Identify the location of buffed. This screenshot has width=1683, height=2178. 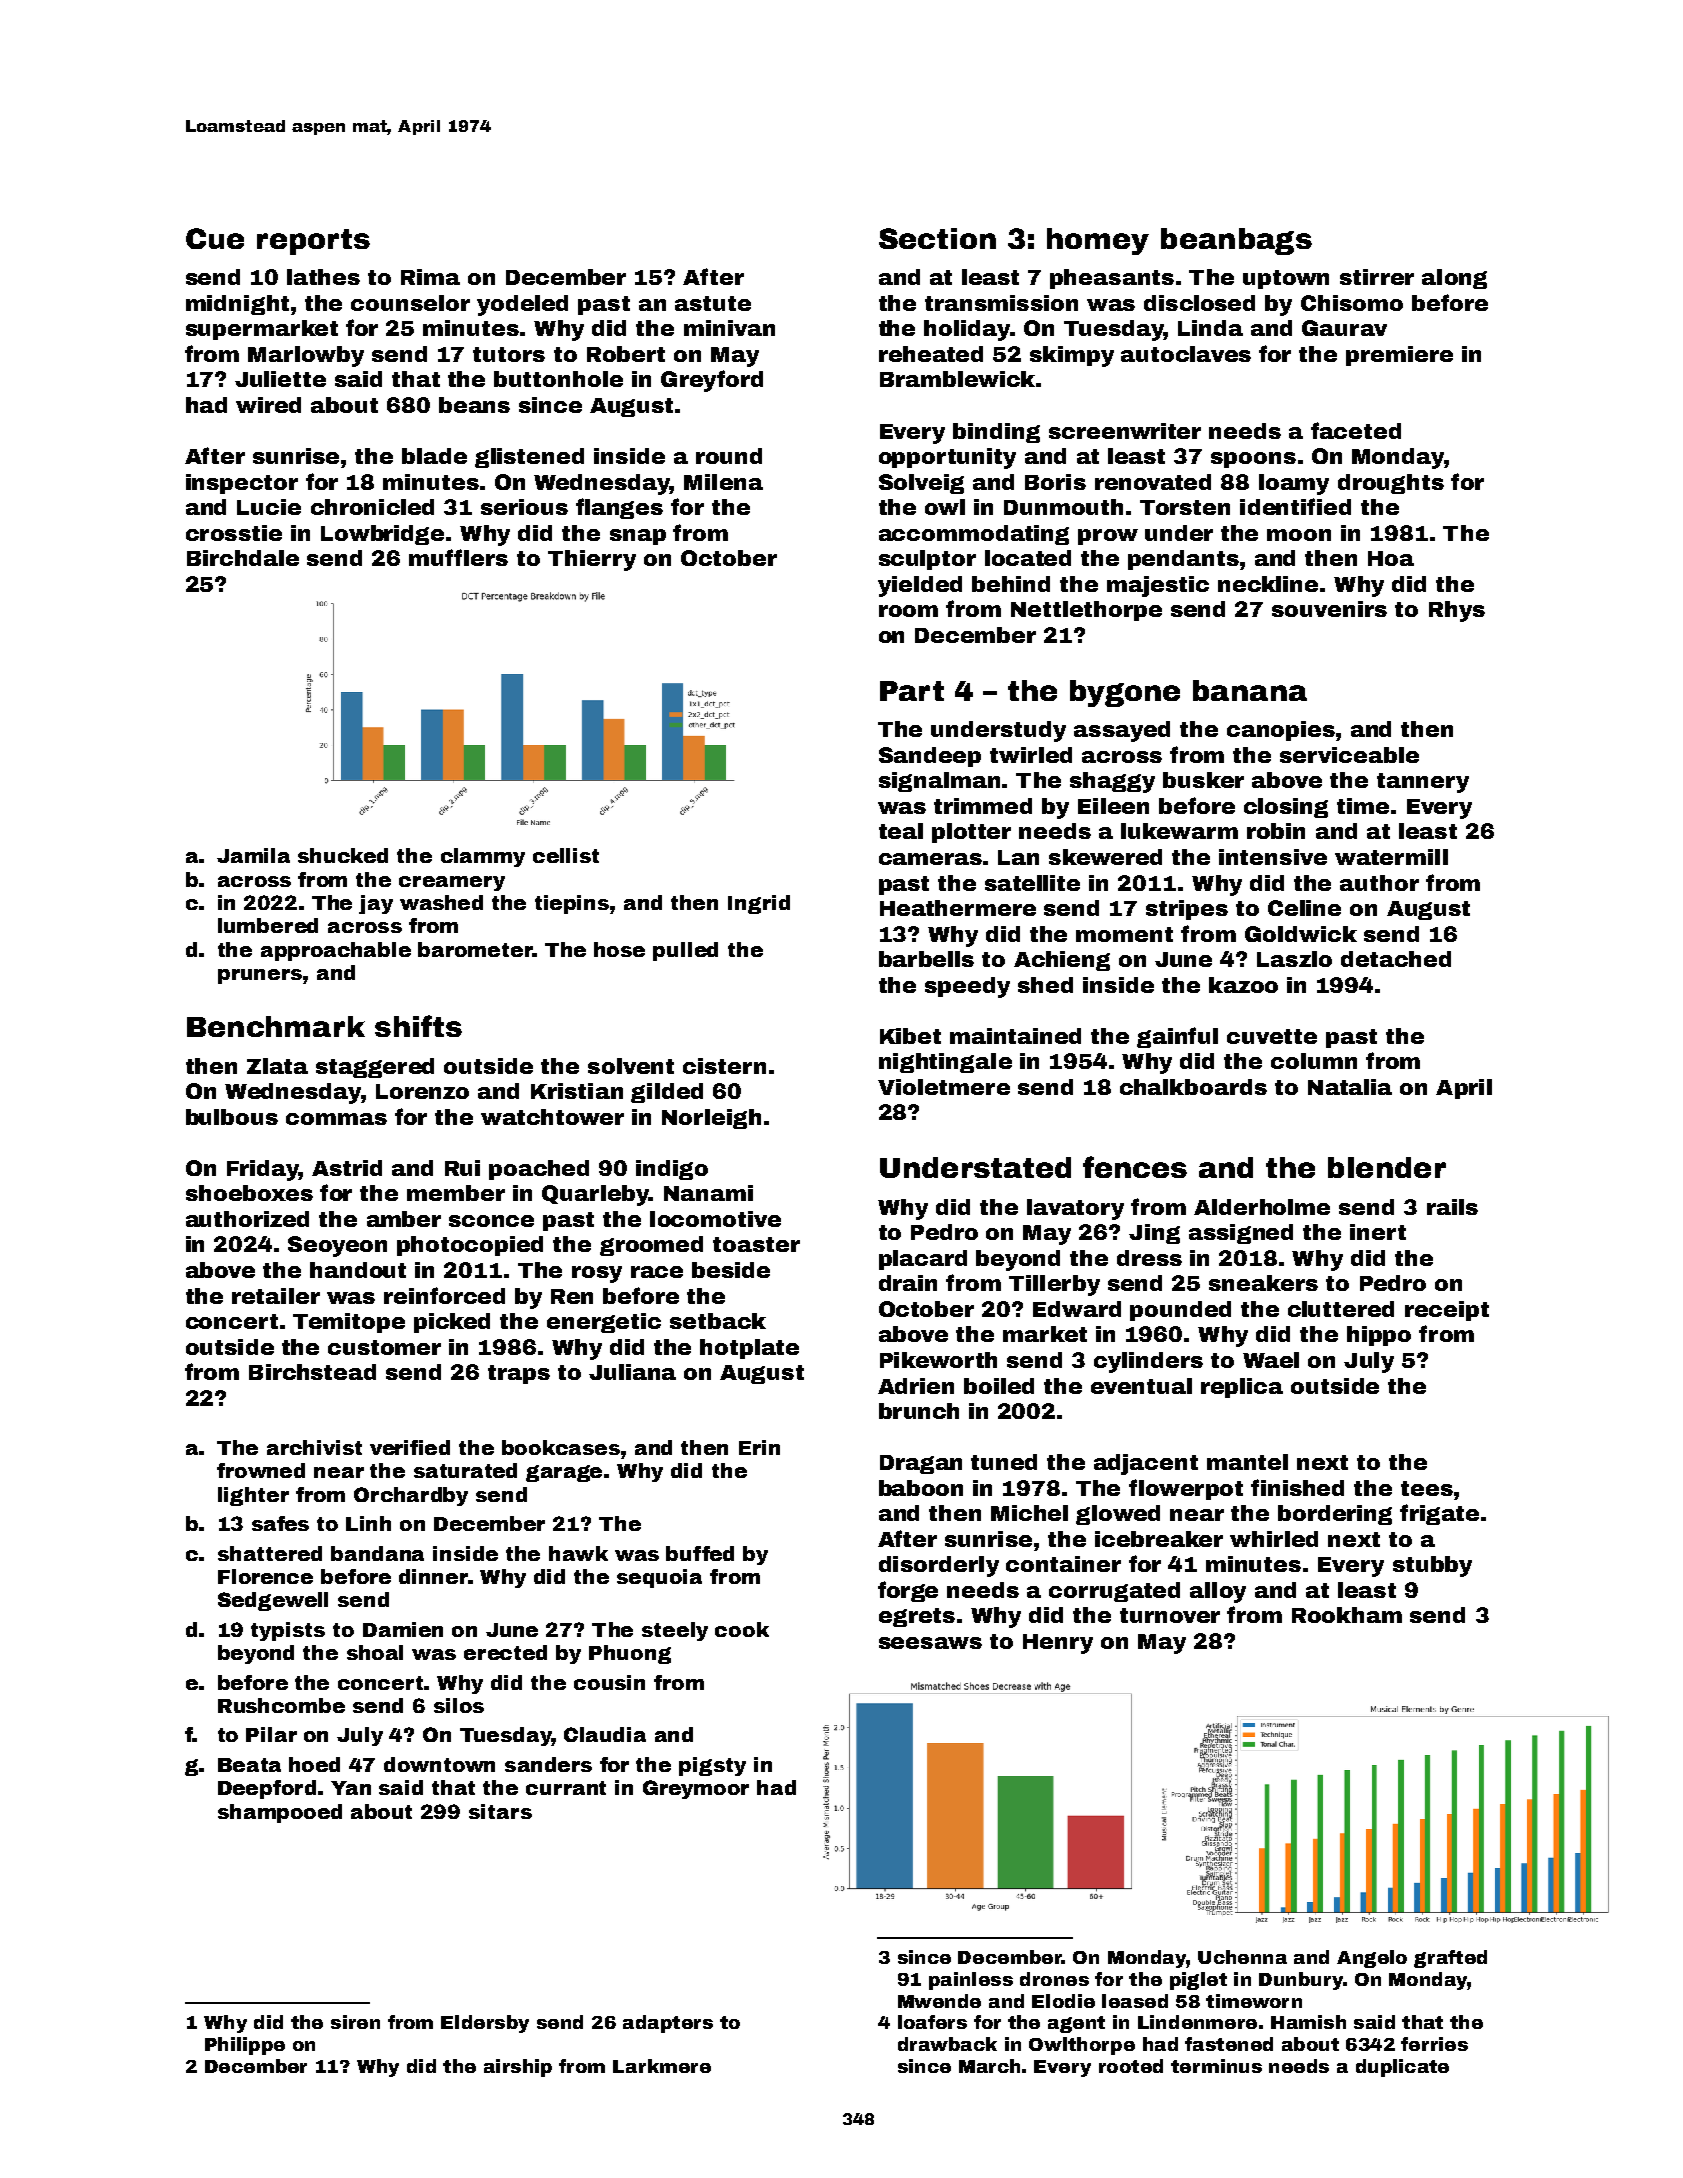
(700, 1553).
